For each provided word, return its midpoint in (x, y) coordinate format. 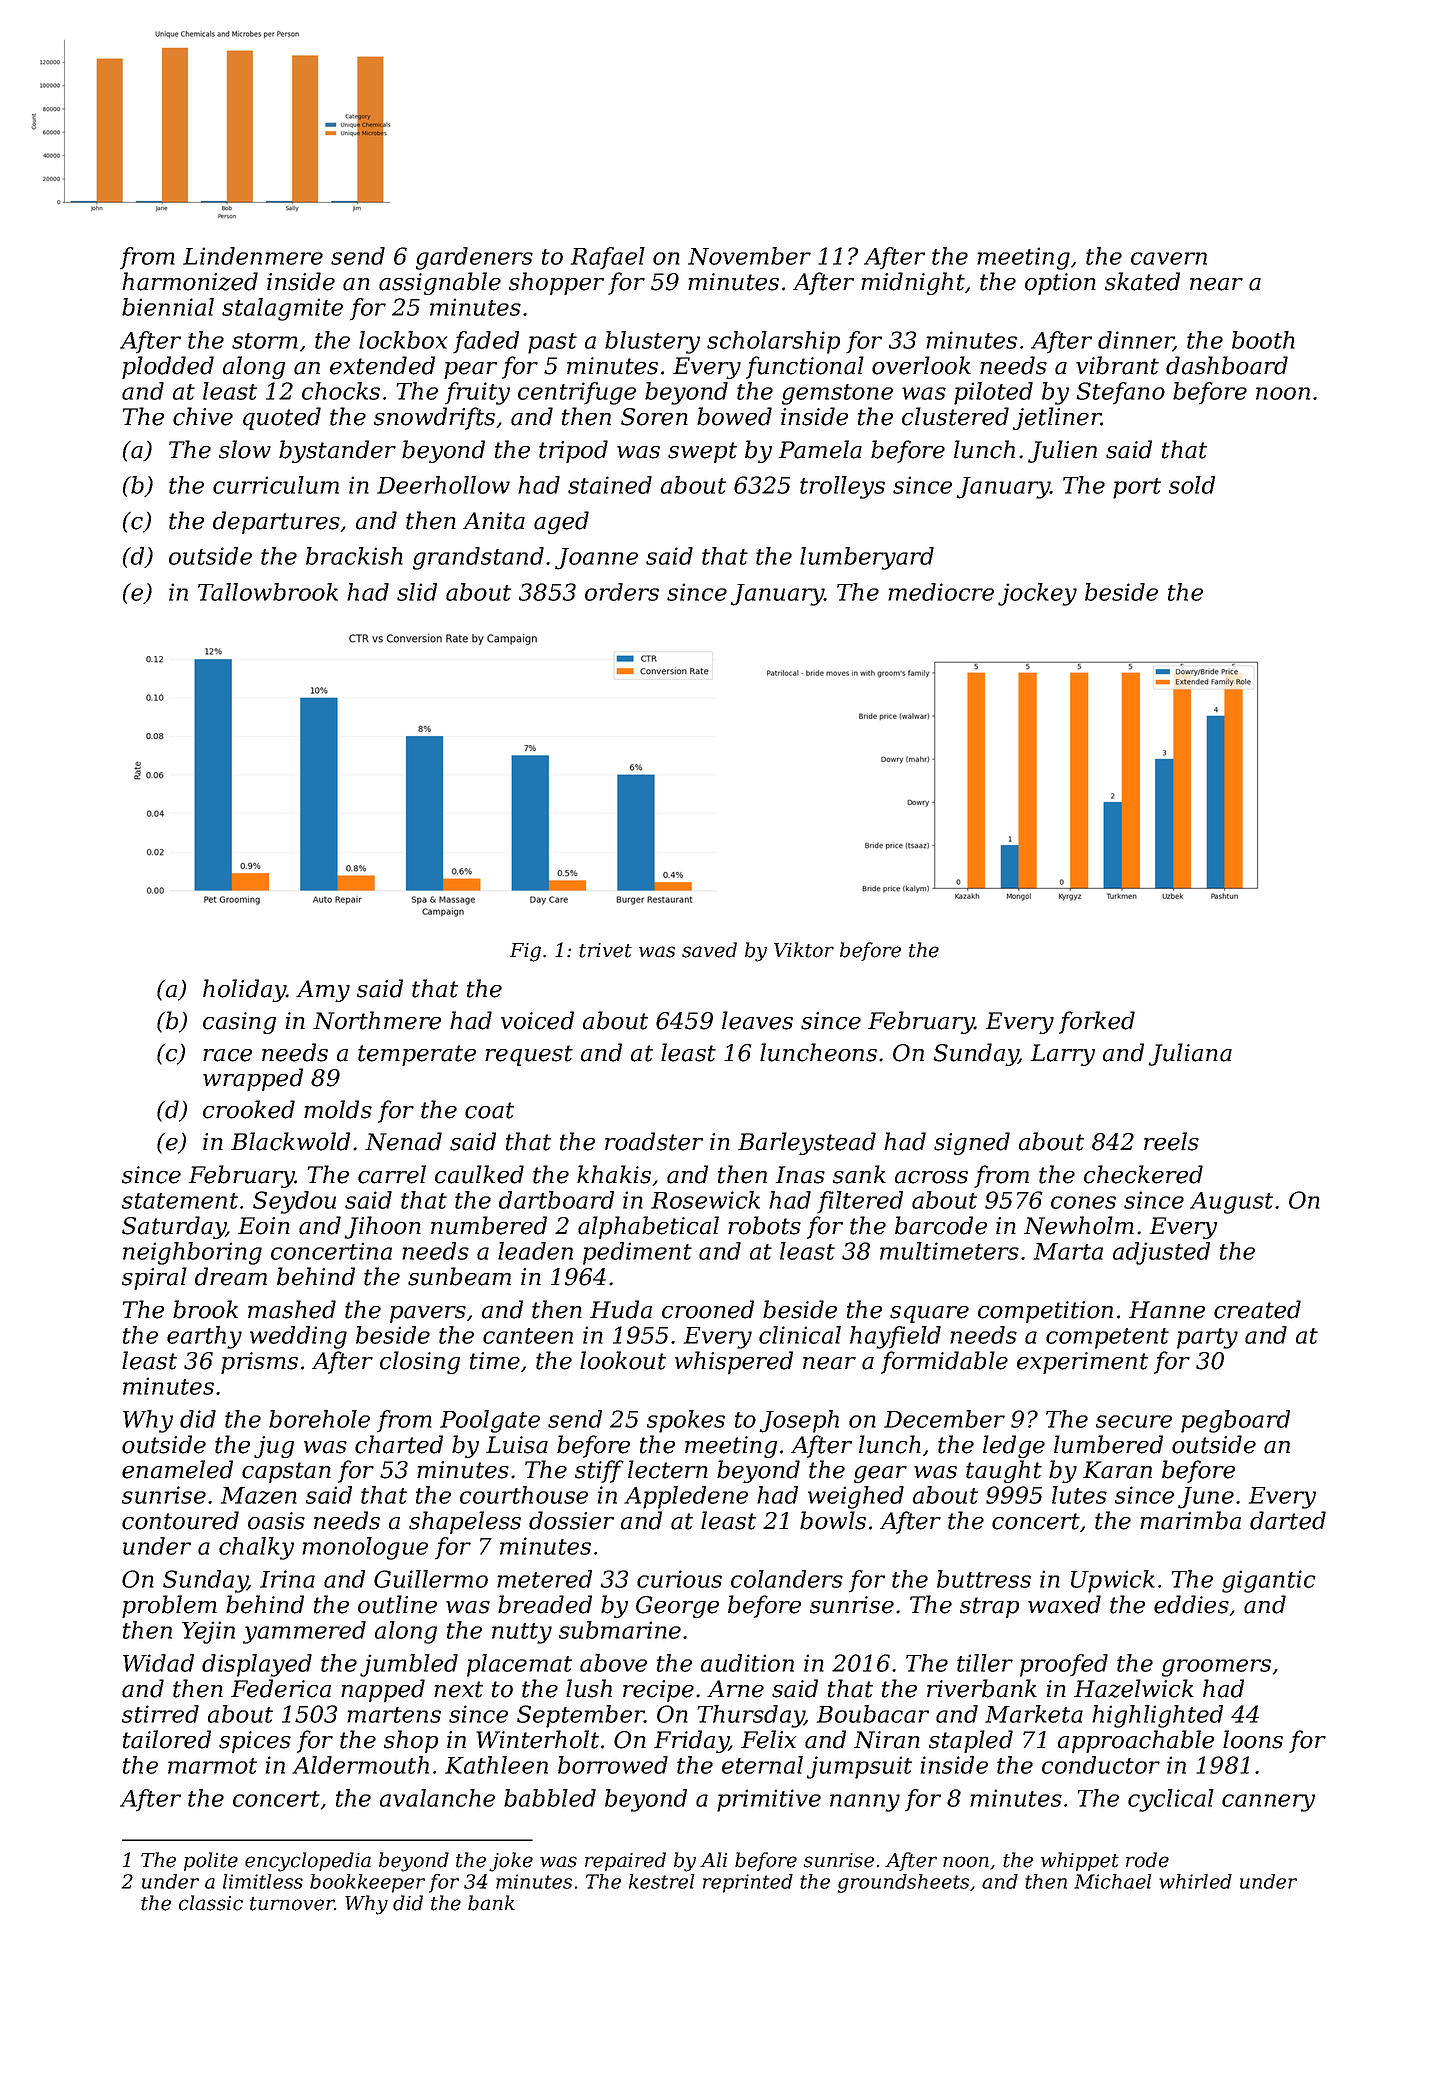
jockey (1037, 594)
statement (180, 1201)
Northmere (377, 1020)
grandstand (478, 558)
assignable (440, 283)
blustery (652, 342)
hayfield (895, 1337)
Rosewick (705, 1200)
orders (622, 592)
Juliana (1190, 1054)
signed (972, 1143)
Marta (1068, 1251)
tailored (167, 1739)
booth (1263, 340)
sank (859, 1174)
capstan (286, 1472)
